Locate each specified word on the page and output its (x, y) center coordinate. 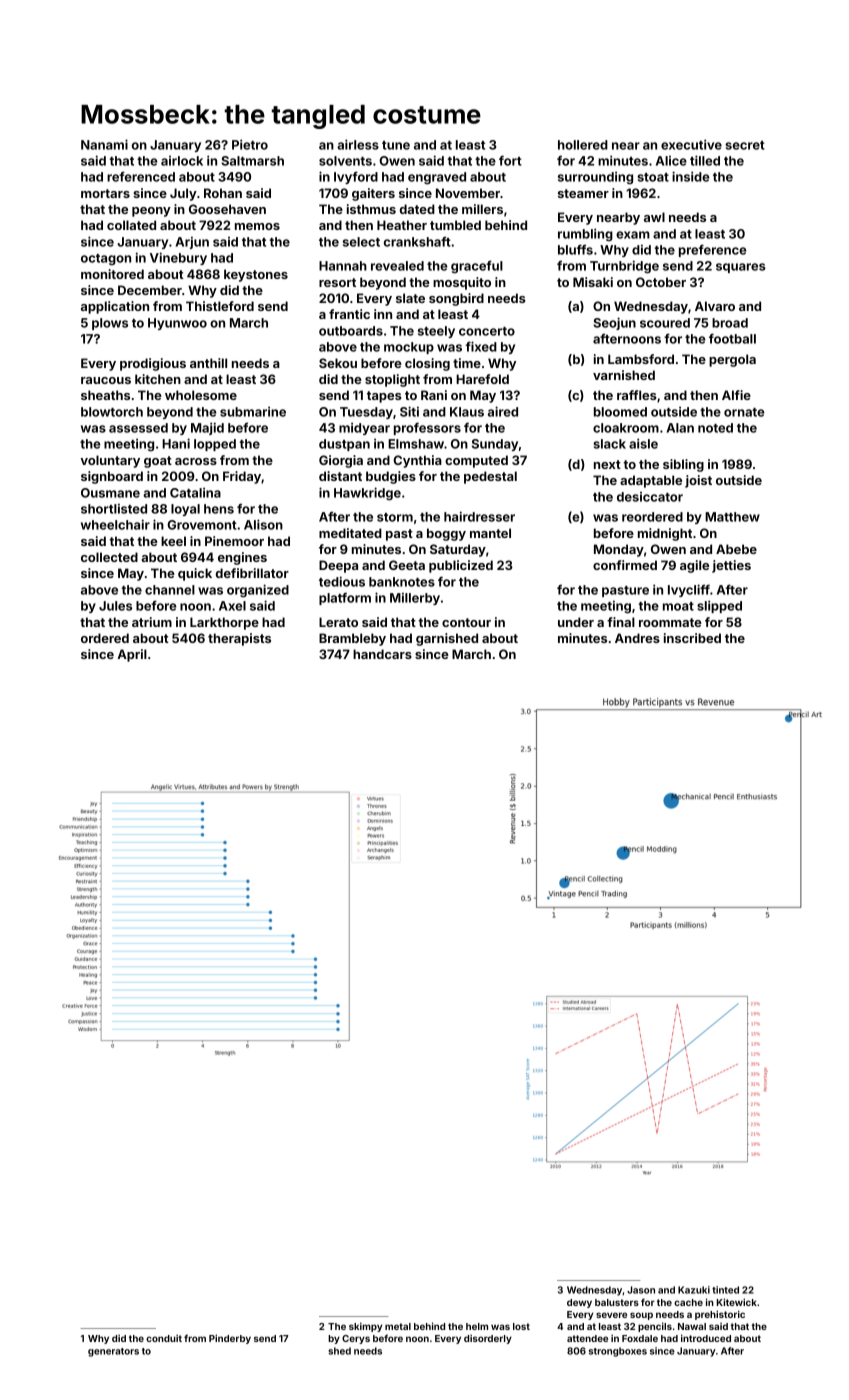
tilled (705, 160)
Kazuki (694, 1290)
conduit (164, 1338)
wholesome (201, 395)
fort (510, 160)
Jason (641, 1290)
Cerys (356, 1339)
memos (257, 226)
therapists (239, 639)
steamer (583, 193)
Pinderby (230, 1339)
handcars (382, 654)
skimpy (365, 1327)
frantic (349, 314)
